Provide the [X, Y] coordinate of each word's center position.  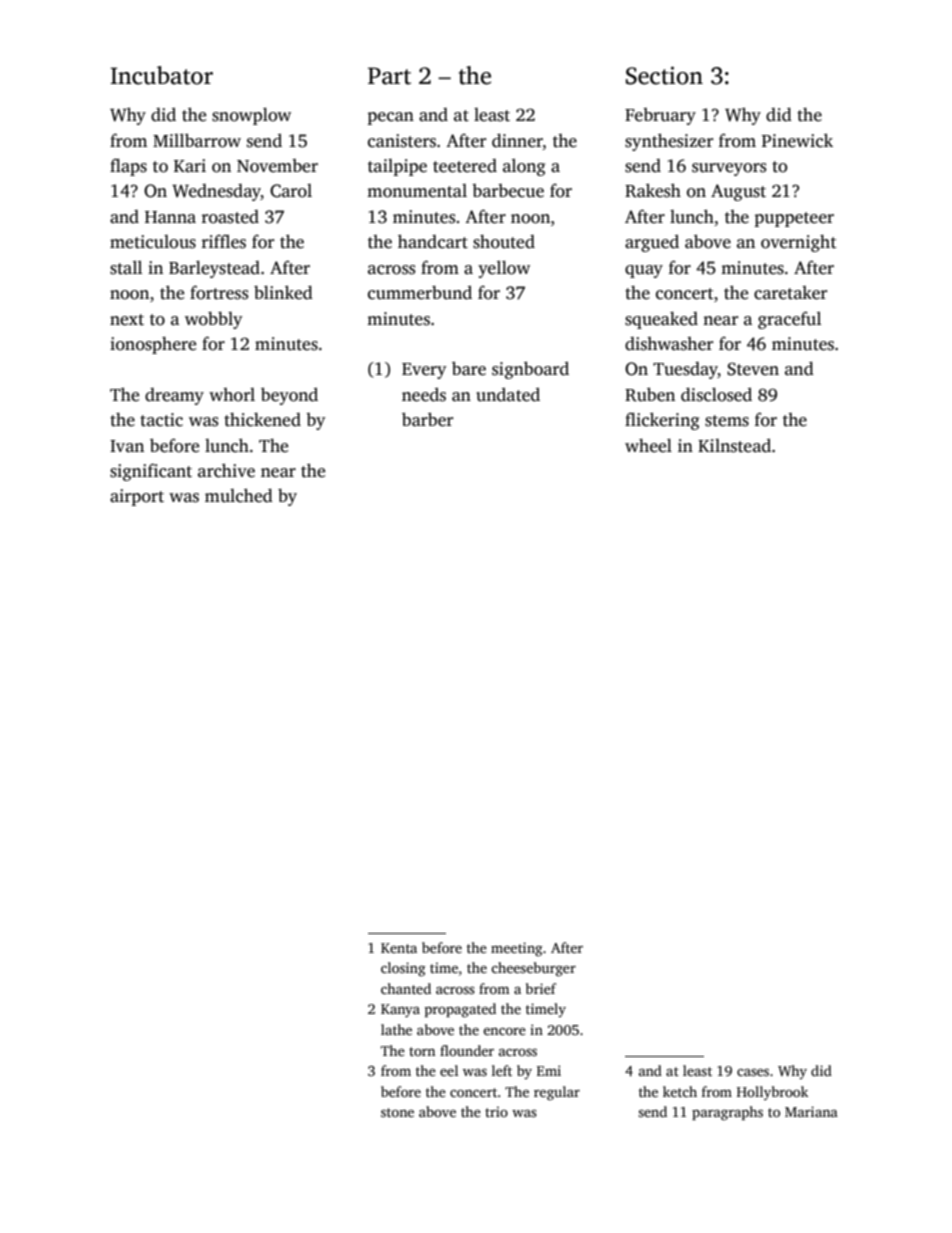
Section [664, 75]
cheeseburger [533, 969]
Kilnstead [734, 446]
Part [389, 76]
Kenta [399, 948]
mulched [239, 496]
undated [508, 395]
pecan [390, 118]
